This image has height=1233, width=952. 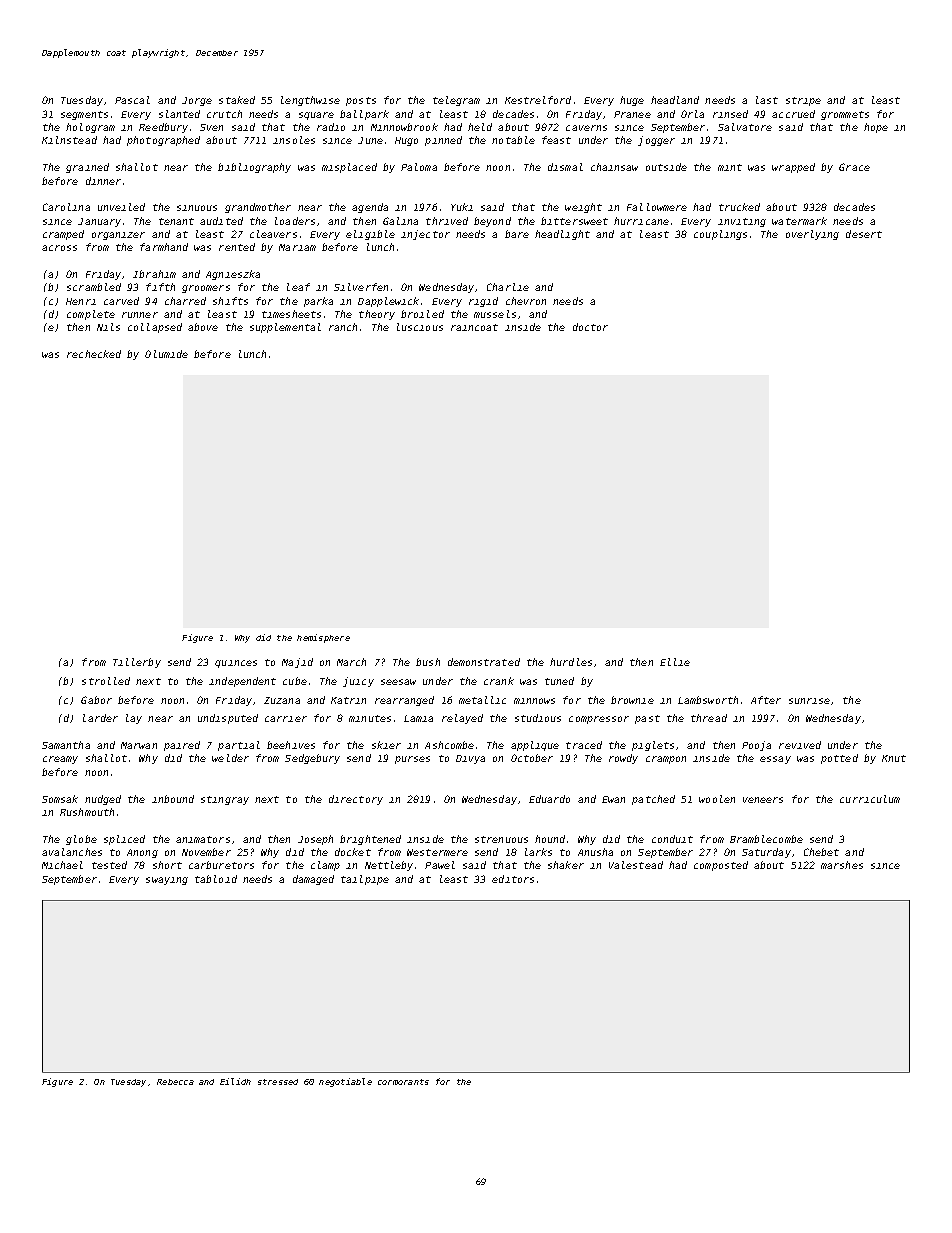 What do you see at coordinates (109, 865) in the image?
I see `tested` at bounding box center [109, 865].
